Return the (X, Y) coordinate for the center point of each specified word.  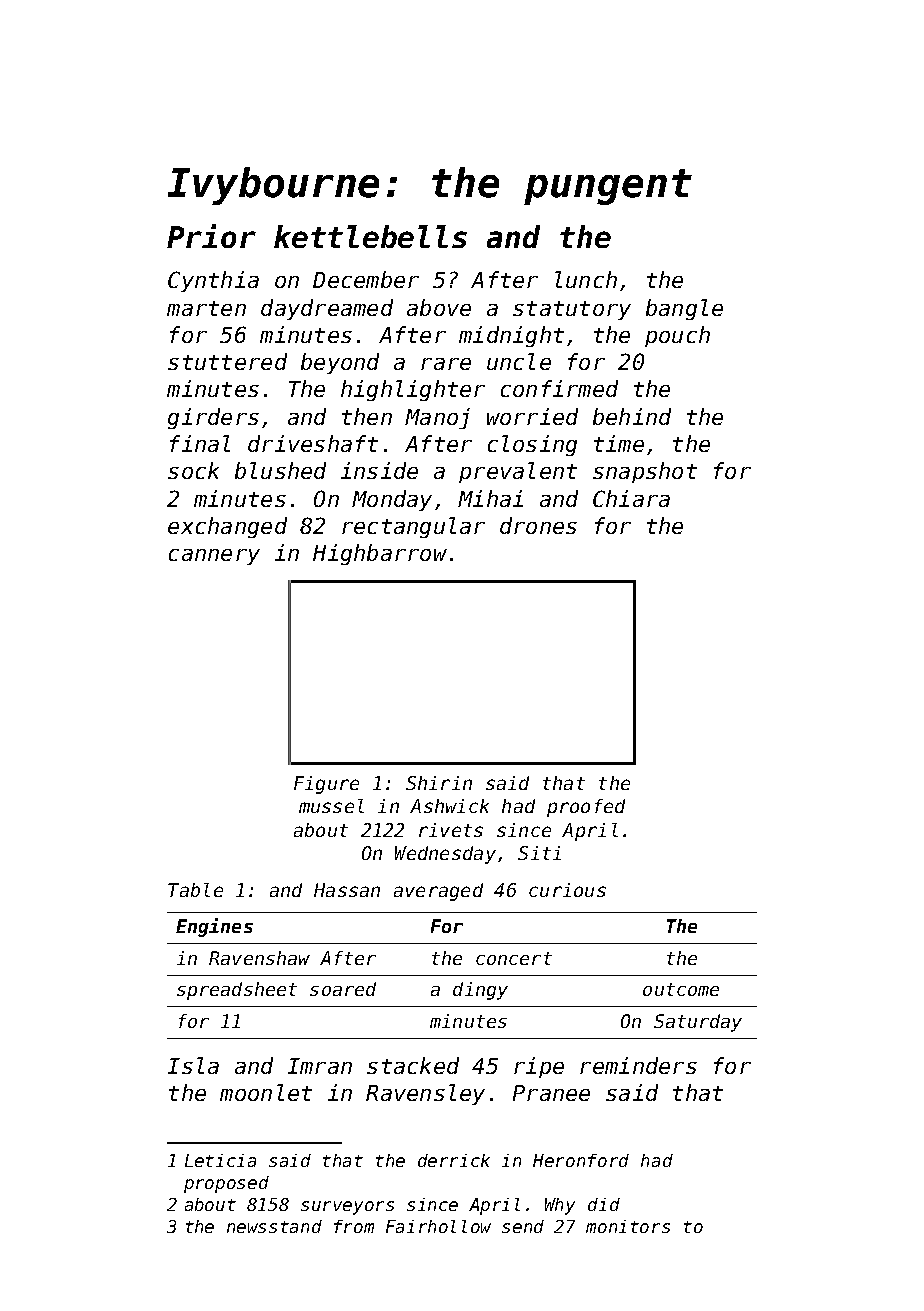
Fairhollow (438, 1226)
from (354, 1226)
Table (195, 890)
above (439, 307)
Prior (211, 236)
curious (567, 890)
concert (514, 958)
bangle (684, 309)
